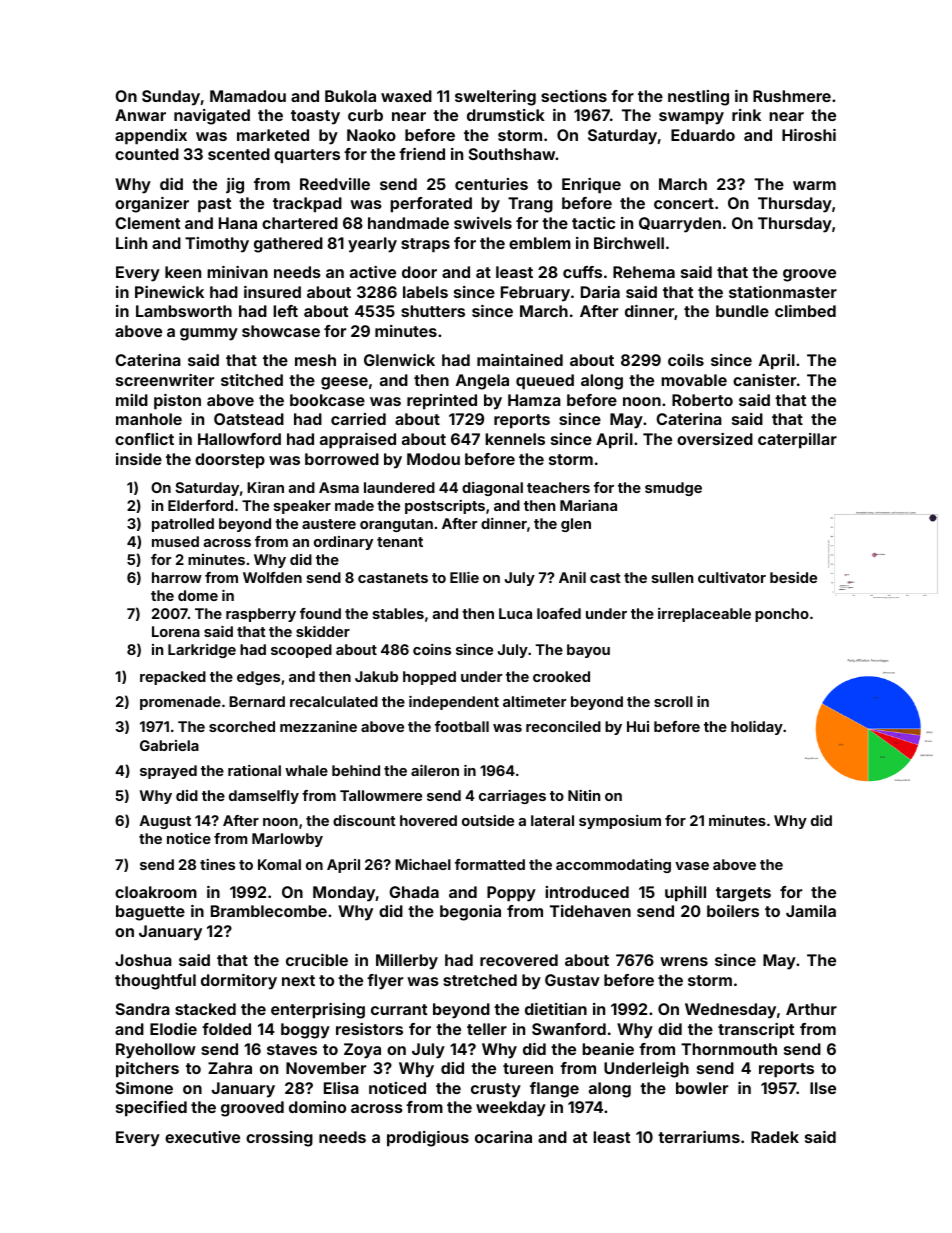 The width and height of the page is (952, 1233). I want to click on beside, so click(793, 577).
